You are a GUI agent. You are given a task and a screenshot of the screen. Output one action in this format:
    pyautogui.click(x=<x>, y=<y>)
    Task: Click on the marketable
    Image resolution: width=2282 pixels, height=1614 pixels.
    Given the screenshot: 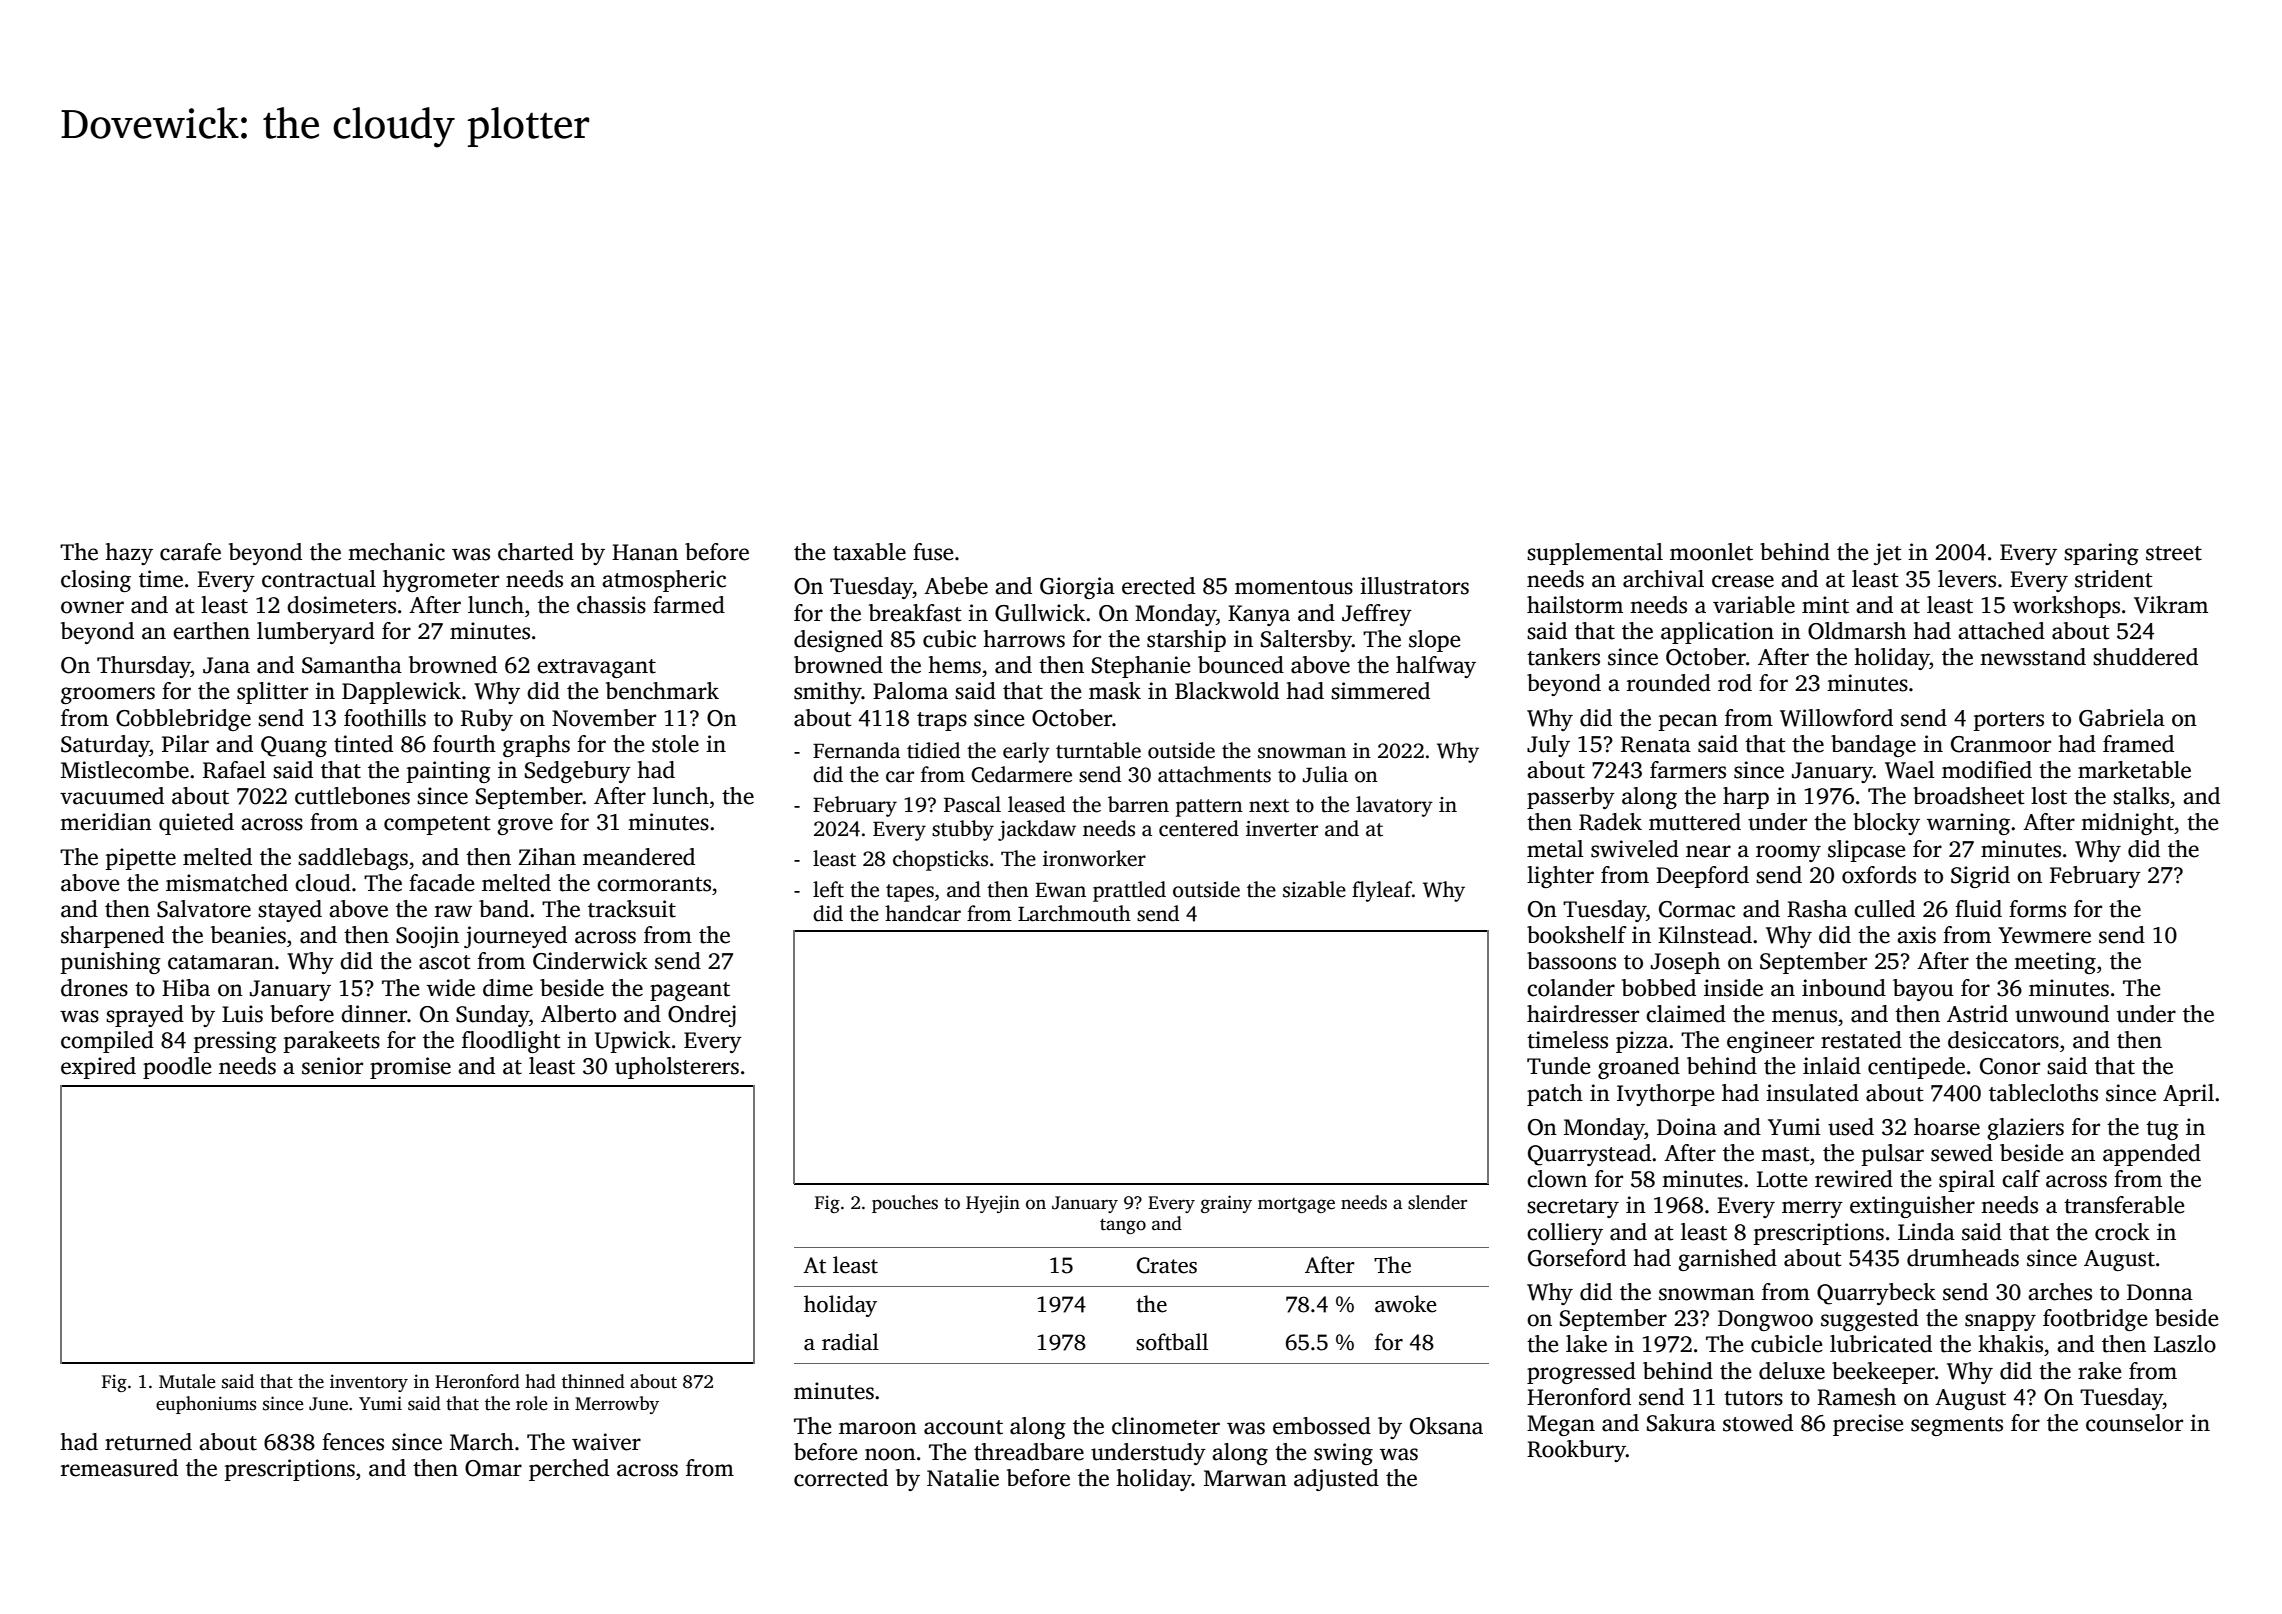 What is the action you would take?
    pyautogui.click(x=2134, y=770)
